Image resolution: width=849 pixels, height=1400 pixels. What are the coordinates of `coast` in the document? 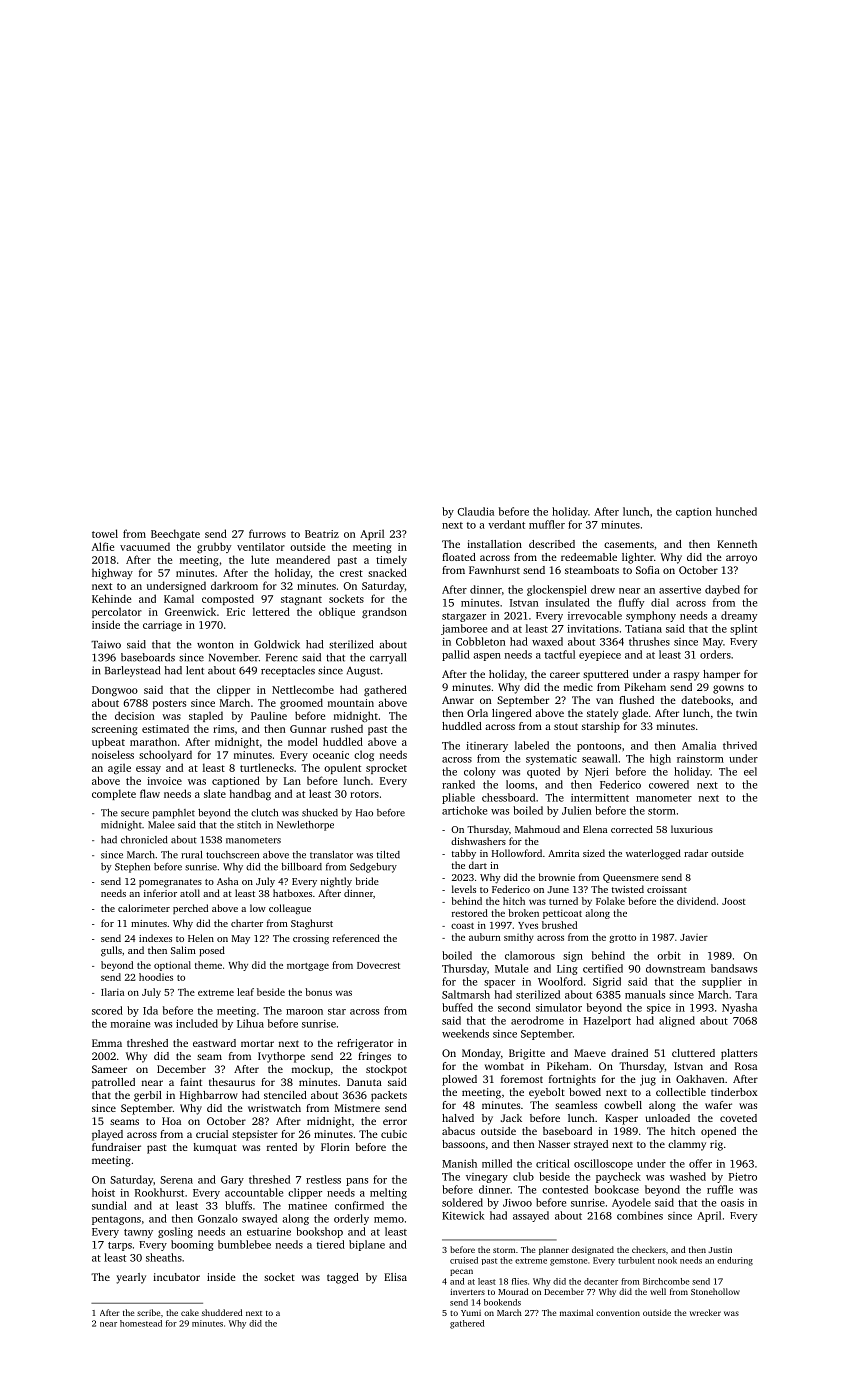 It's located at (462, 926).
